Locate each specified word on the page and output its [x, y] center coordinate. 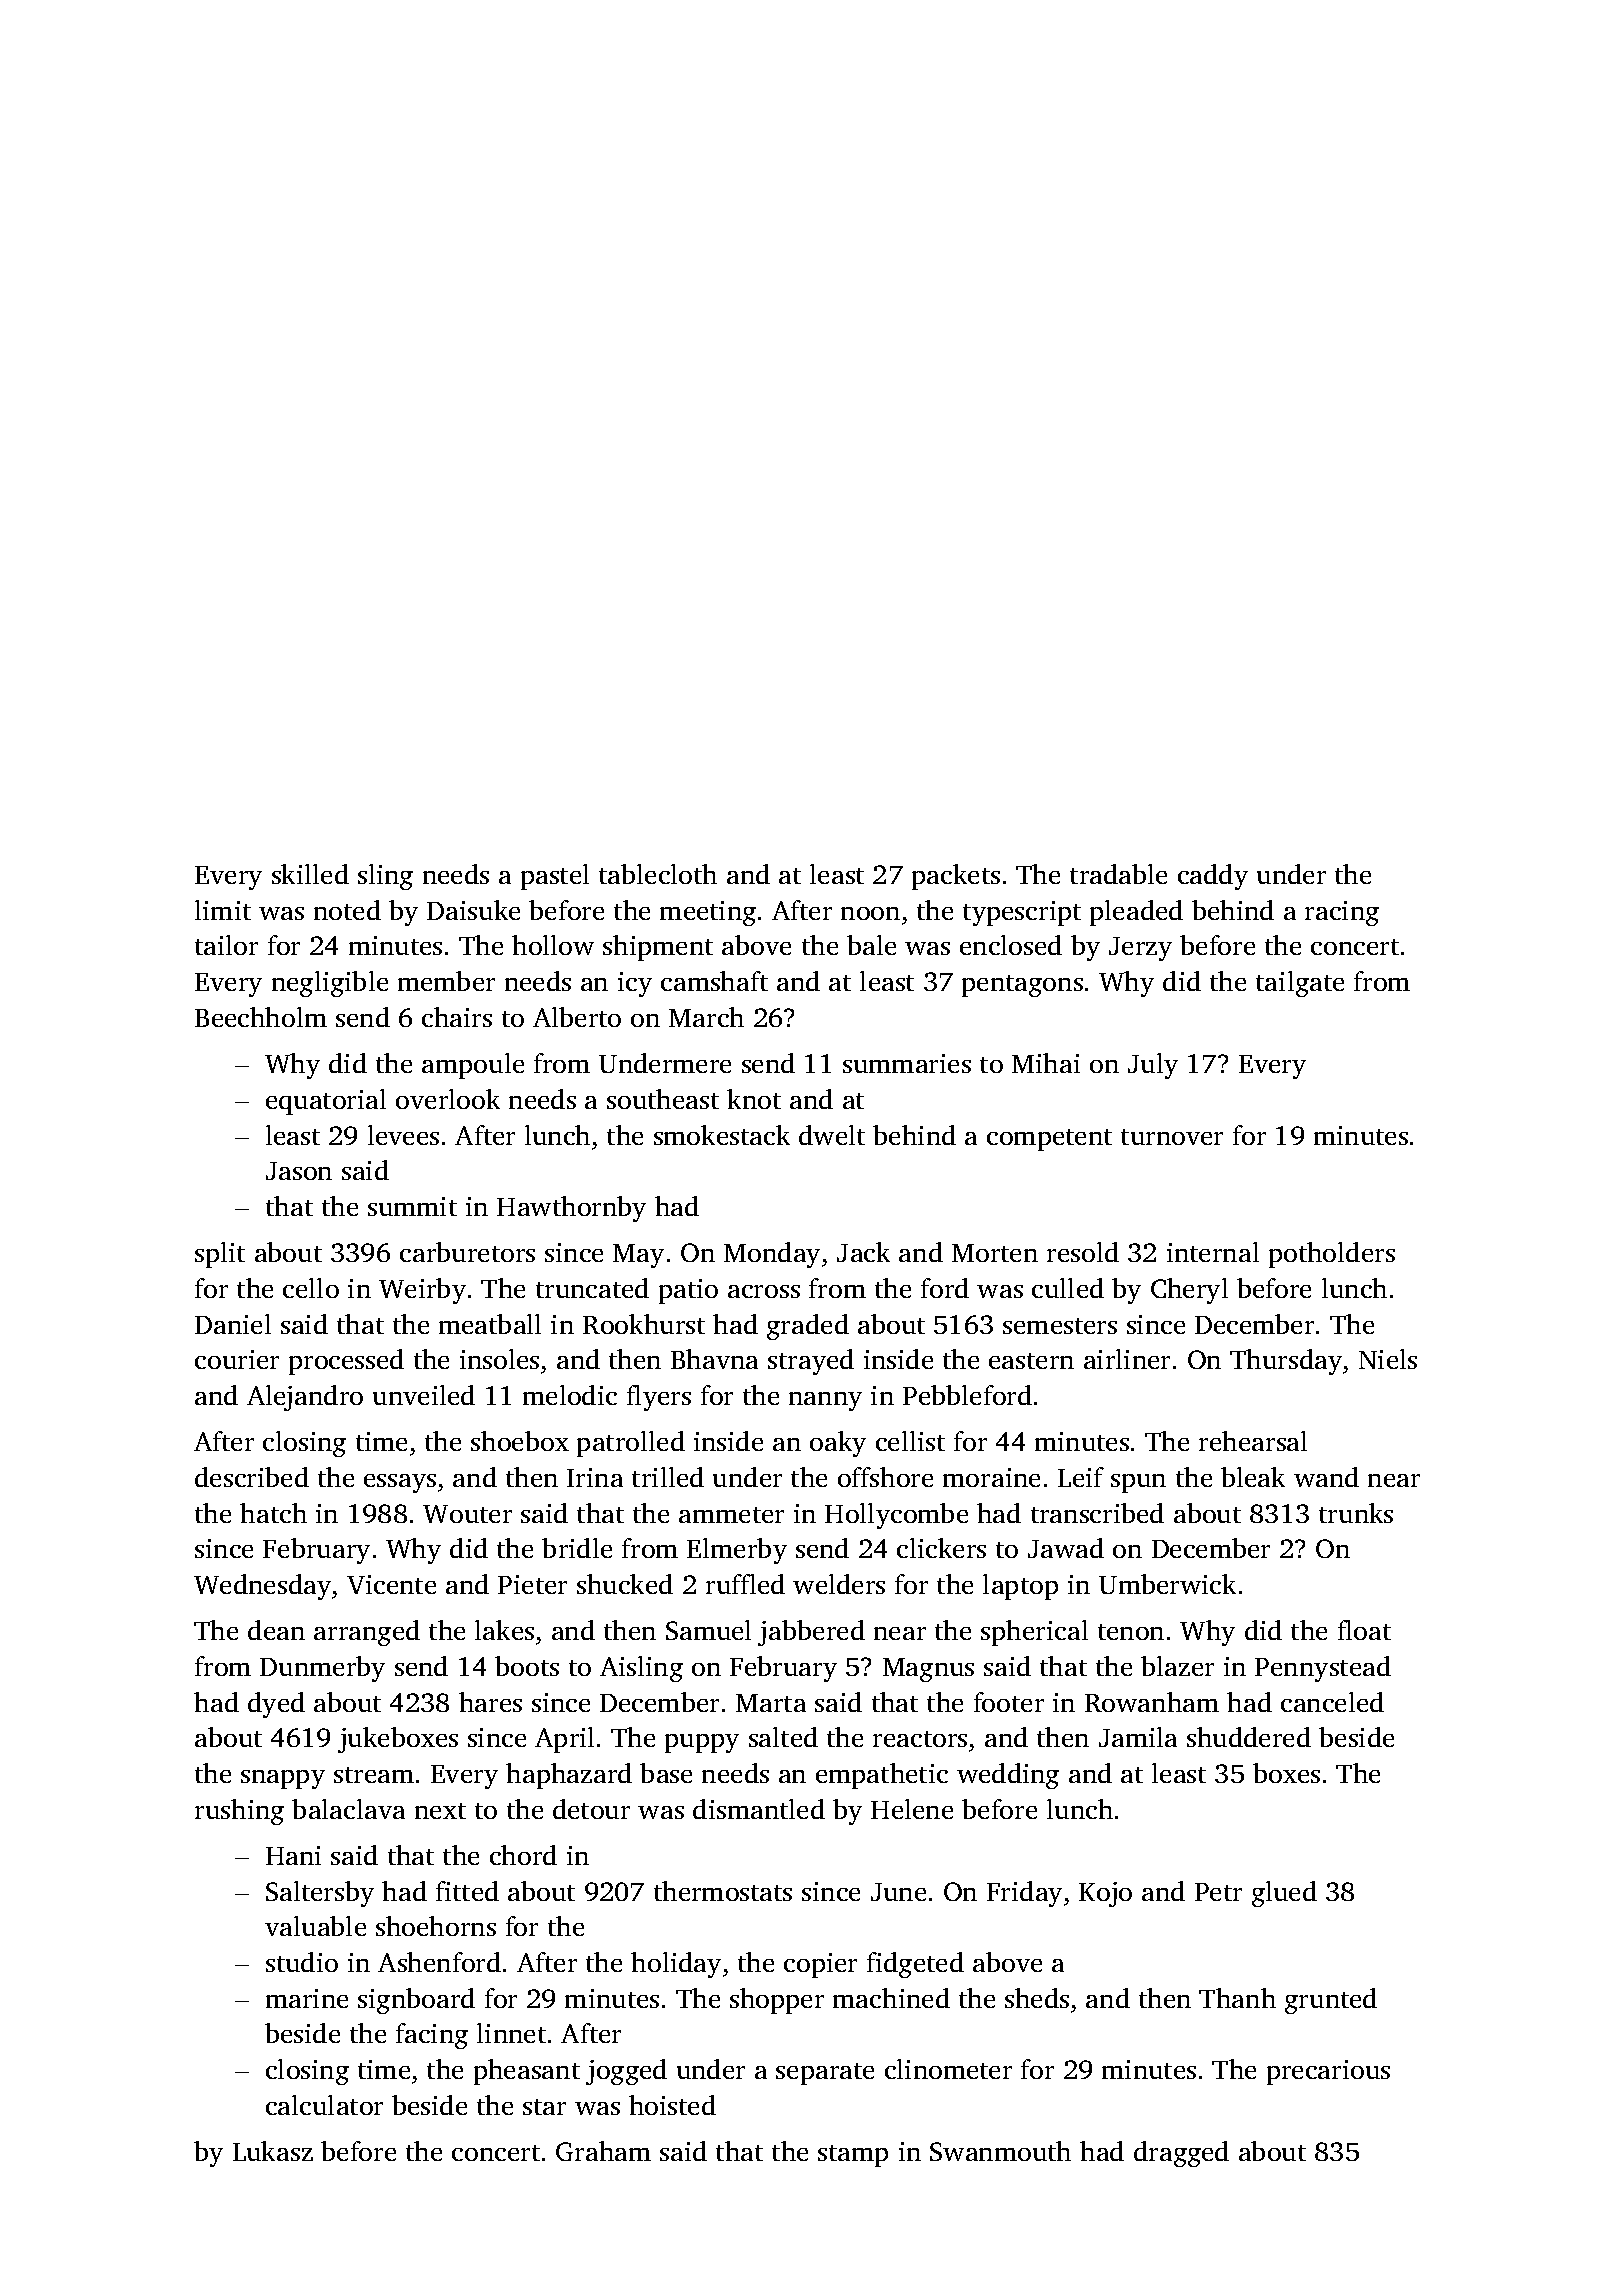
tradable [1118, 874]
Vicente [391, 1584]
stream [374, 1775]
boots [527, 1666]
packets [956, 877]
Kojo [1105, 1894]
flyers [659, 1398]
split [220, 1255]
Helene [912, 1809]
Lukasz [273, 2151]
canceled [1332, 1702]
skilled [310, 874]
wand [1326, 1477]
